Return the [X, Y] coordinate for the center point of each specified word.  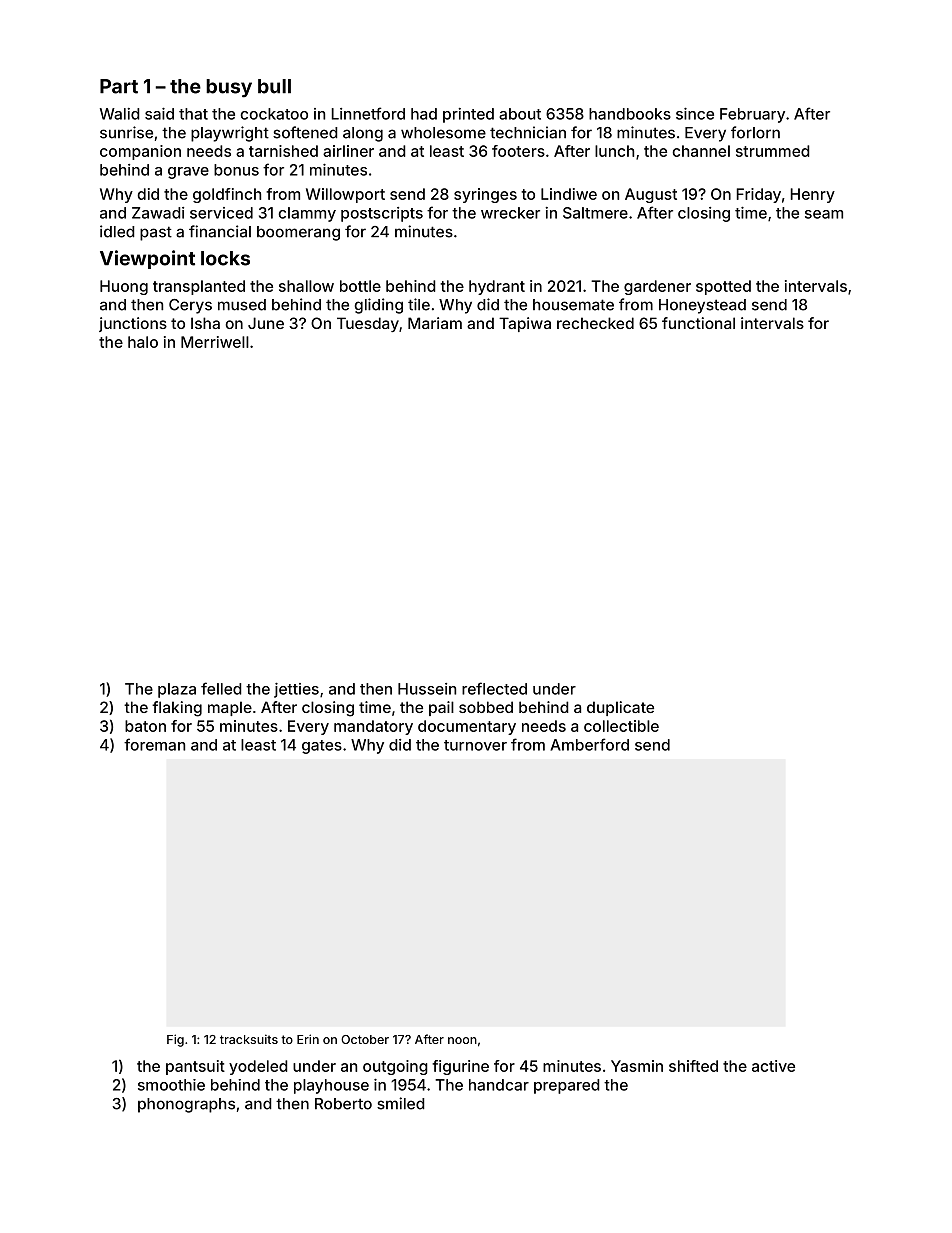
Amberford [589, 744]
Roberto [343, 1104]
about [520, 114]
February [752, 115]
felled [221, 688]
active [773, 1066]
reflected [494, 688]
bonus [236, 170]
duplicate [620, 708]
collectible [621, 726]
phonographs [186, 1105]
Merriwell [215, 342]
